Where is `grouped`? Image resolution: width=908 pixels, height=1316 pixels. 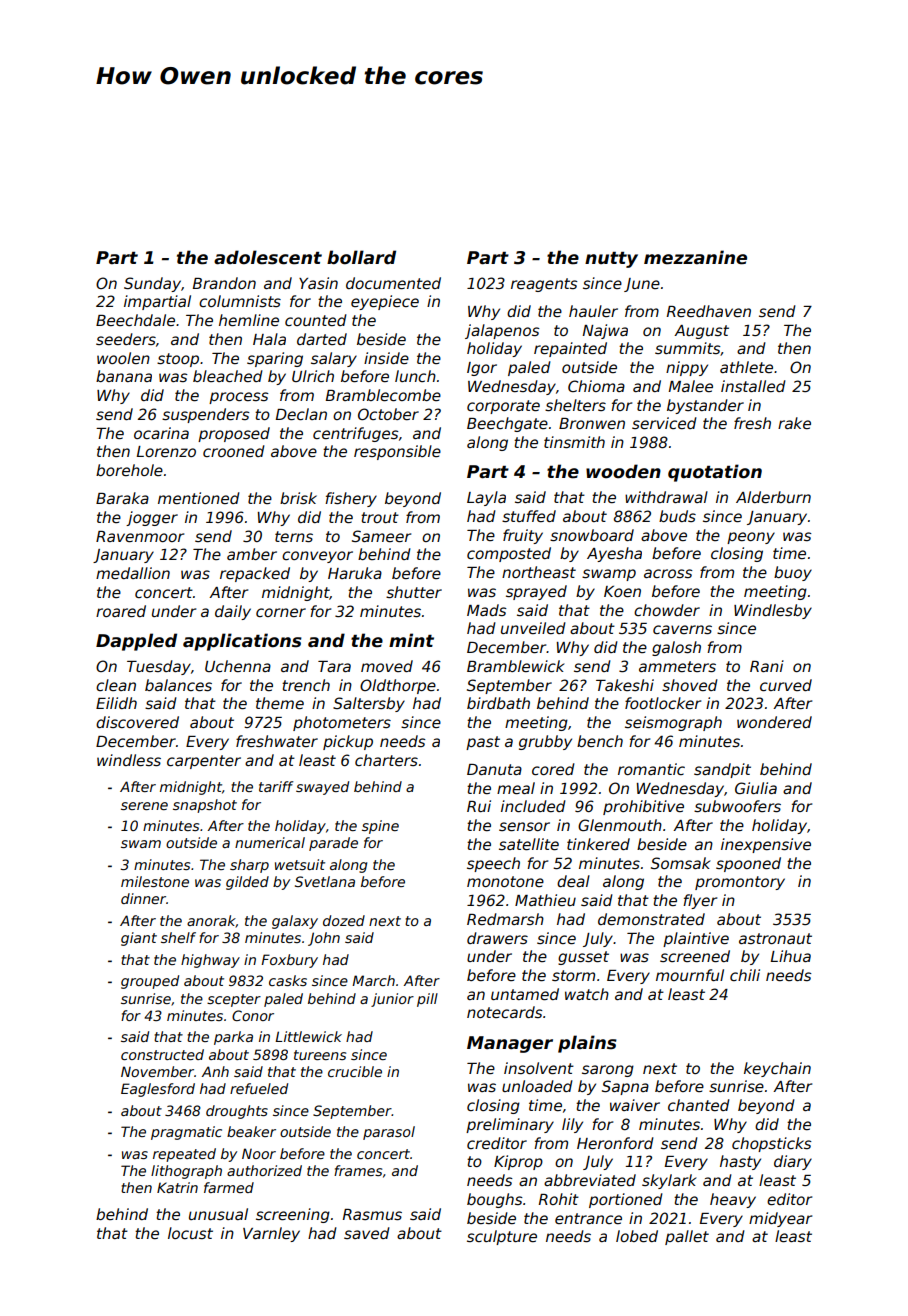
grouped is located at coordinates (150, 982).
